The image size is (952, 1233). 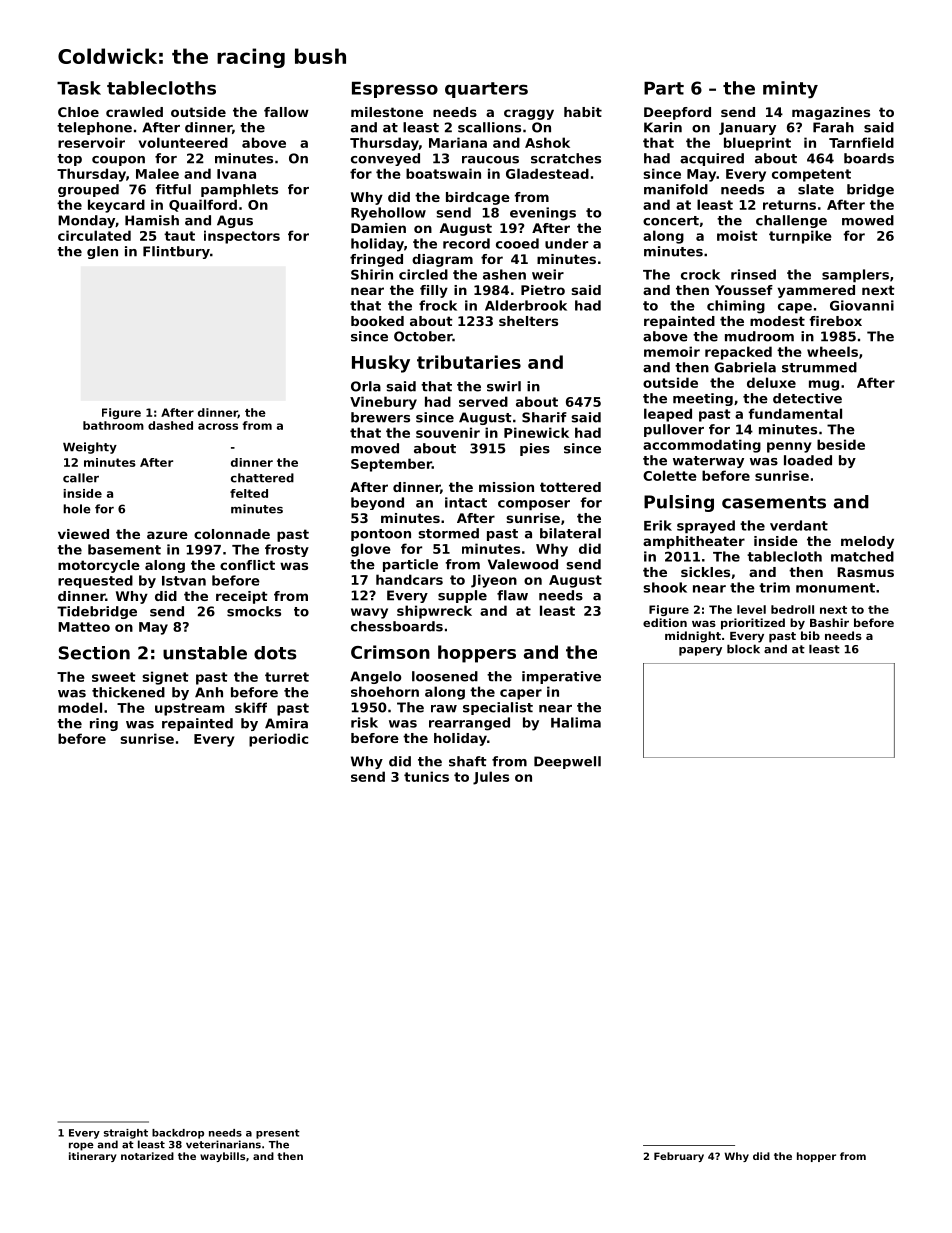 What do you see at coordinates (576, 722) in the image?
I see `Halima` at bounding box center [576, 722].
